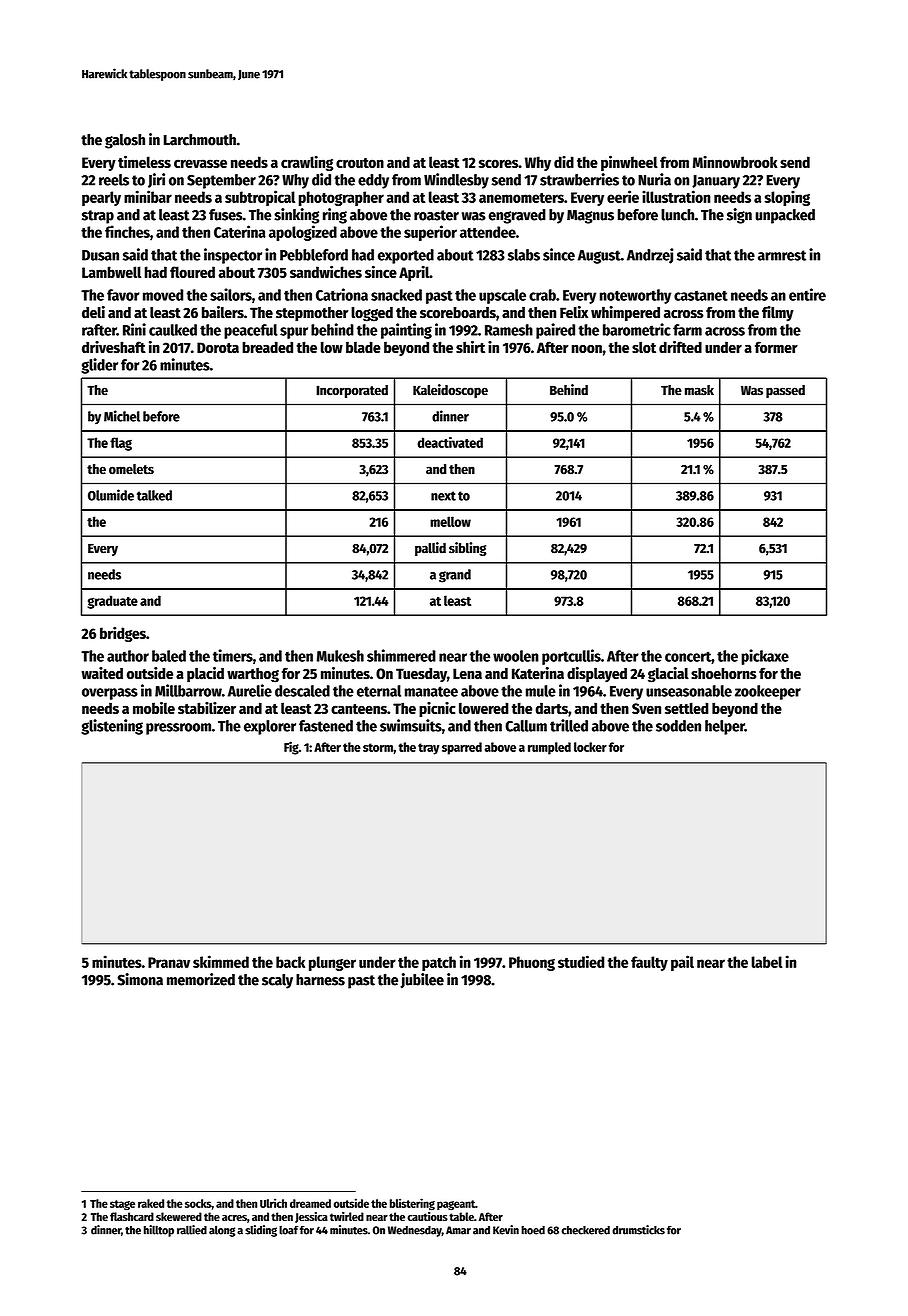 The image size is (908, 1316). What do you see at coordinates (699, 390) in the image?
I see `mask` at bounding box center [699, 390].
